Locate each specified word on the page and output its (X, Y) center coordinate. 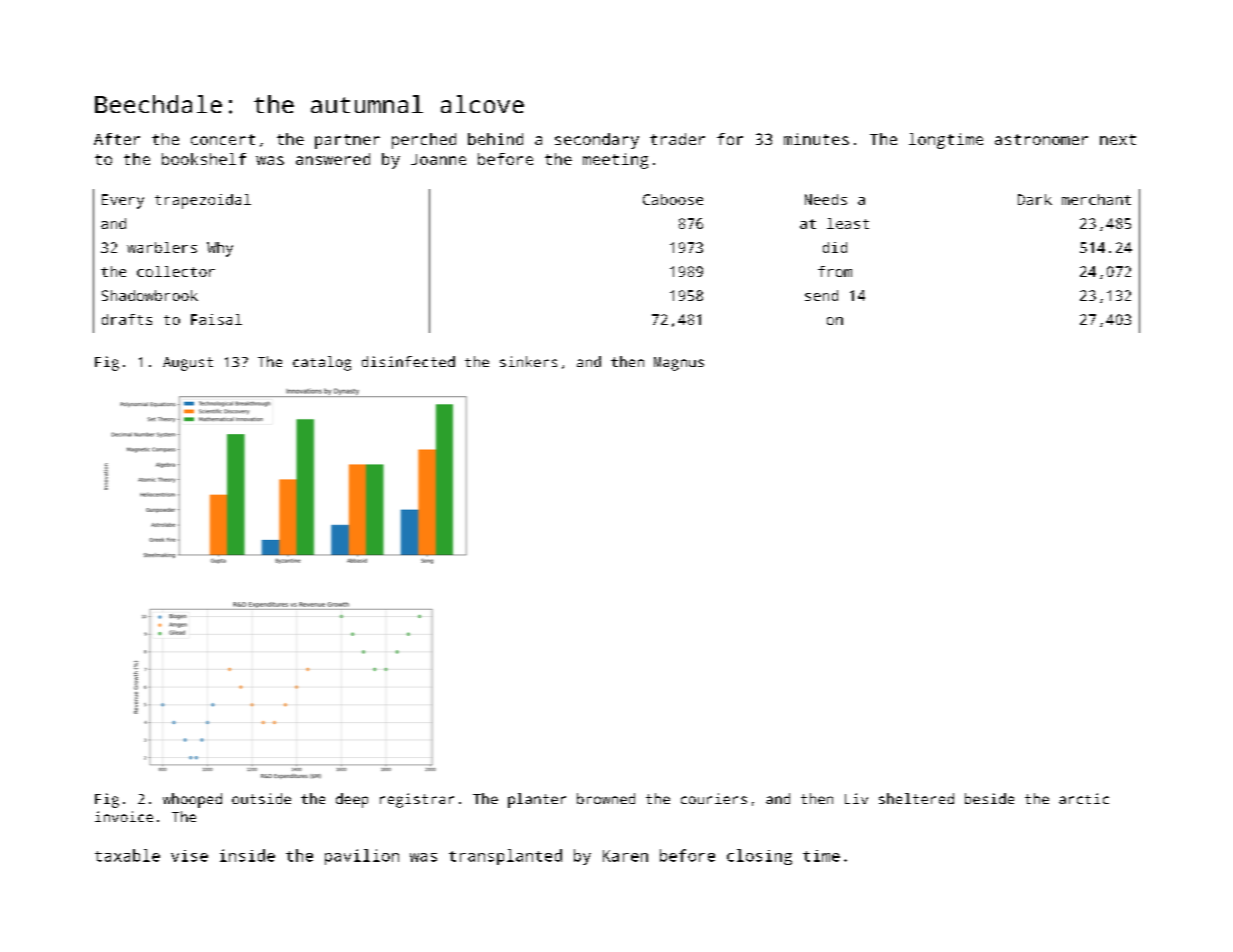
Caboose (673, 199)
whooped (192, 800)
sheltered (916, 798)
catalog (322, 363)
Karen (625, 856)
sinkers (528, 361)
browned (606, 798)
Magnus (679, 364)
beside (989, 798)
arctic (1084, 798)
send (821, 295)
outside (261, 798)
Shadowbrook (150, 295)
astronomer (1041, 139)
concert (223, 139)
